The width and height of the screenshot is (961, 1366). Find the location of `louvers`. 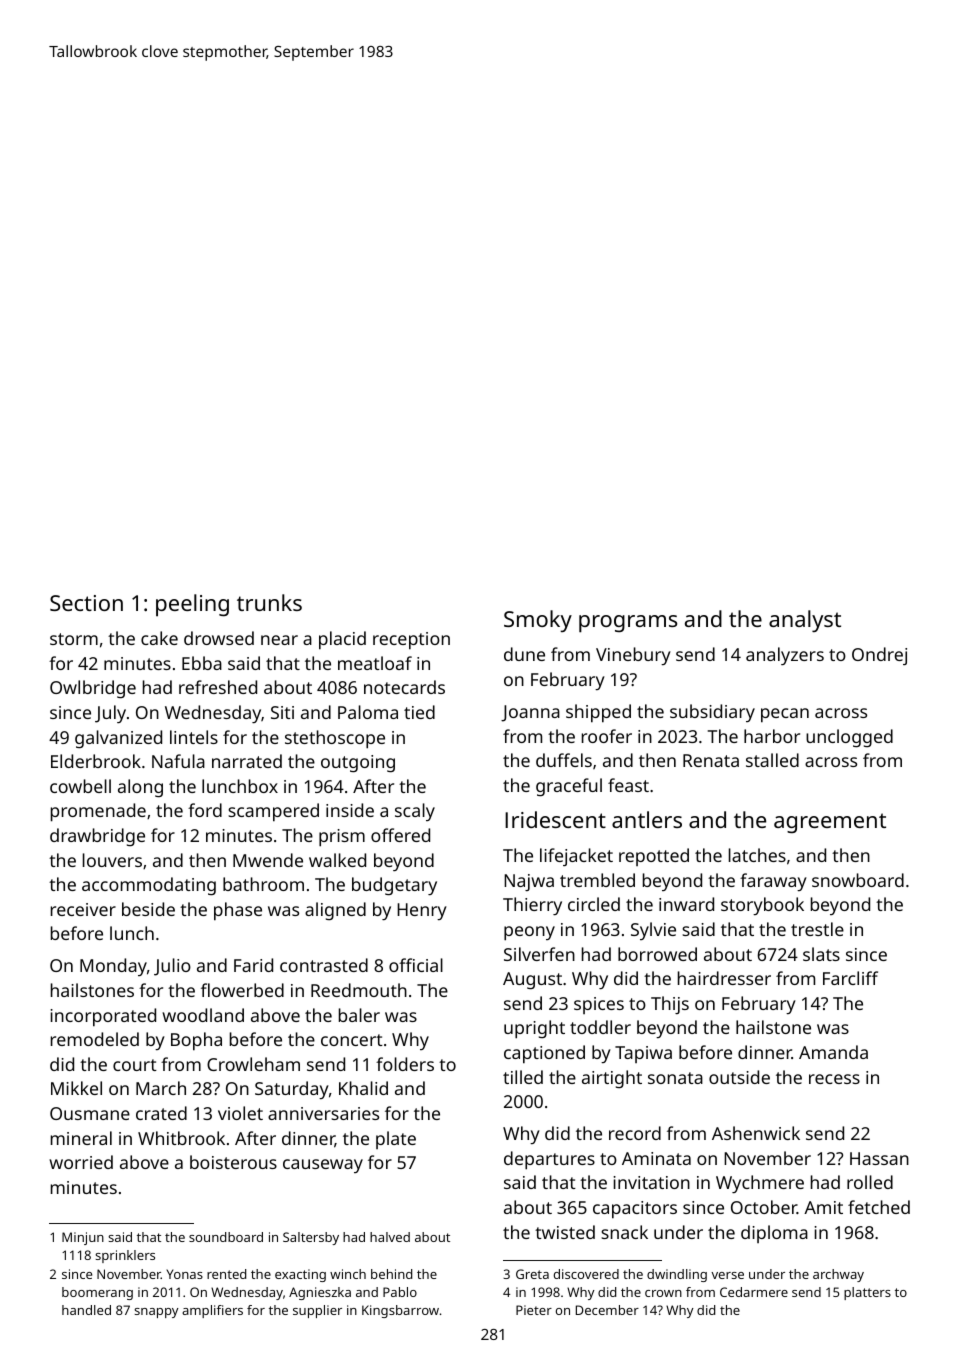

louvers is located at coordinates (112, 860).
